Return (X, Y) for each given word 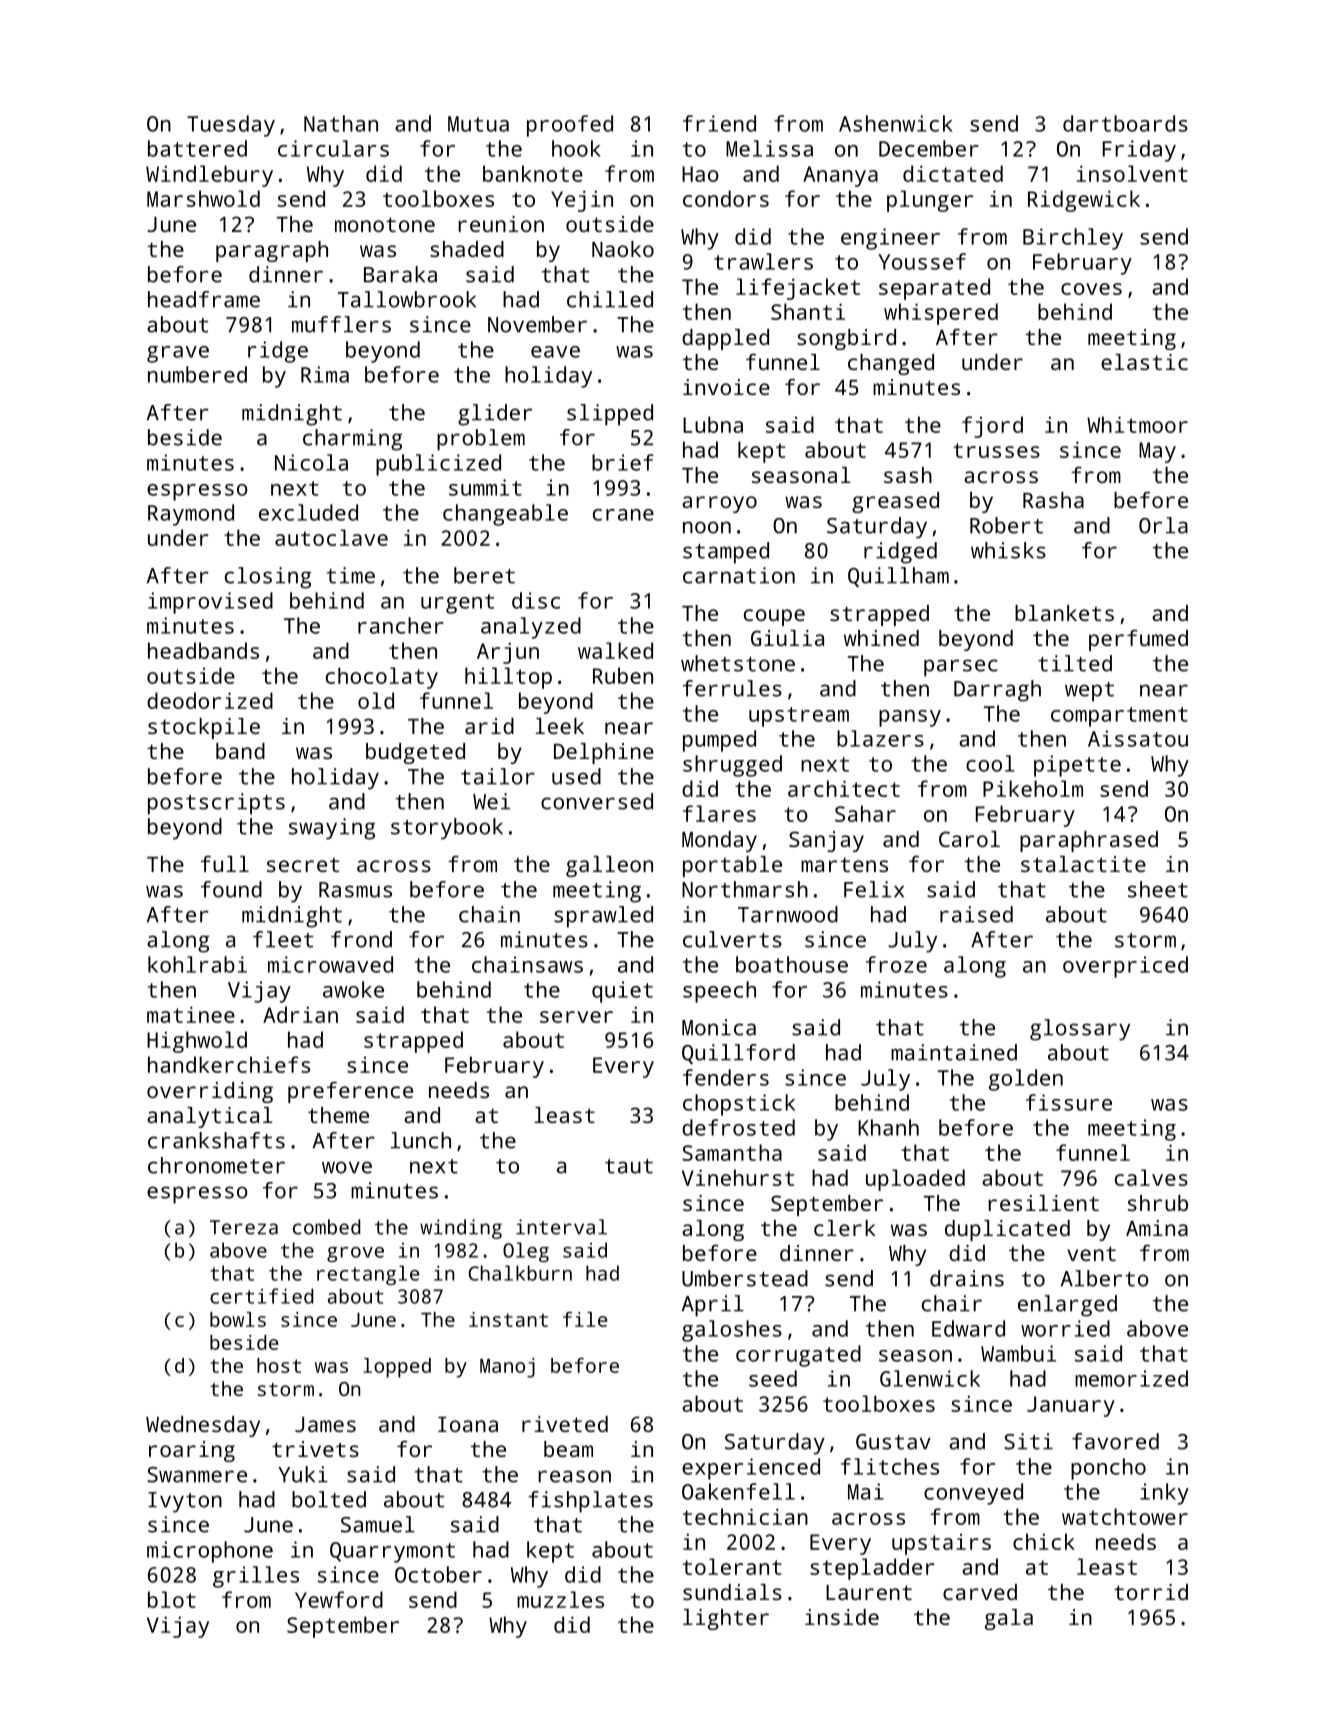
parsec (961, 668)
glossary (1080, 1030)
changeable (505, 515)
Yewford (339, 1599)
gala (1009, 1619)
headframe (204, 299)
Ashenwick (896, 123)
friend (719, 123)
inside (842, 1617)
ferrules (732, 688)
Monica (719, 1027)
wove (347, 1167)
